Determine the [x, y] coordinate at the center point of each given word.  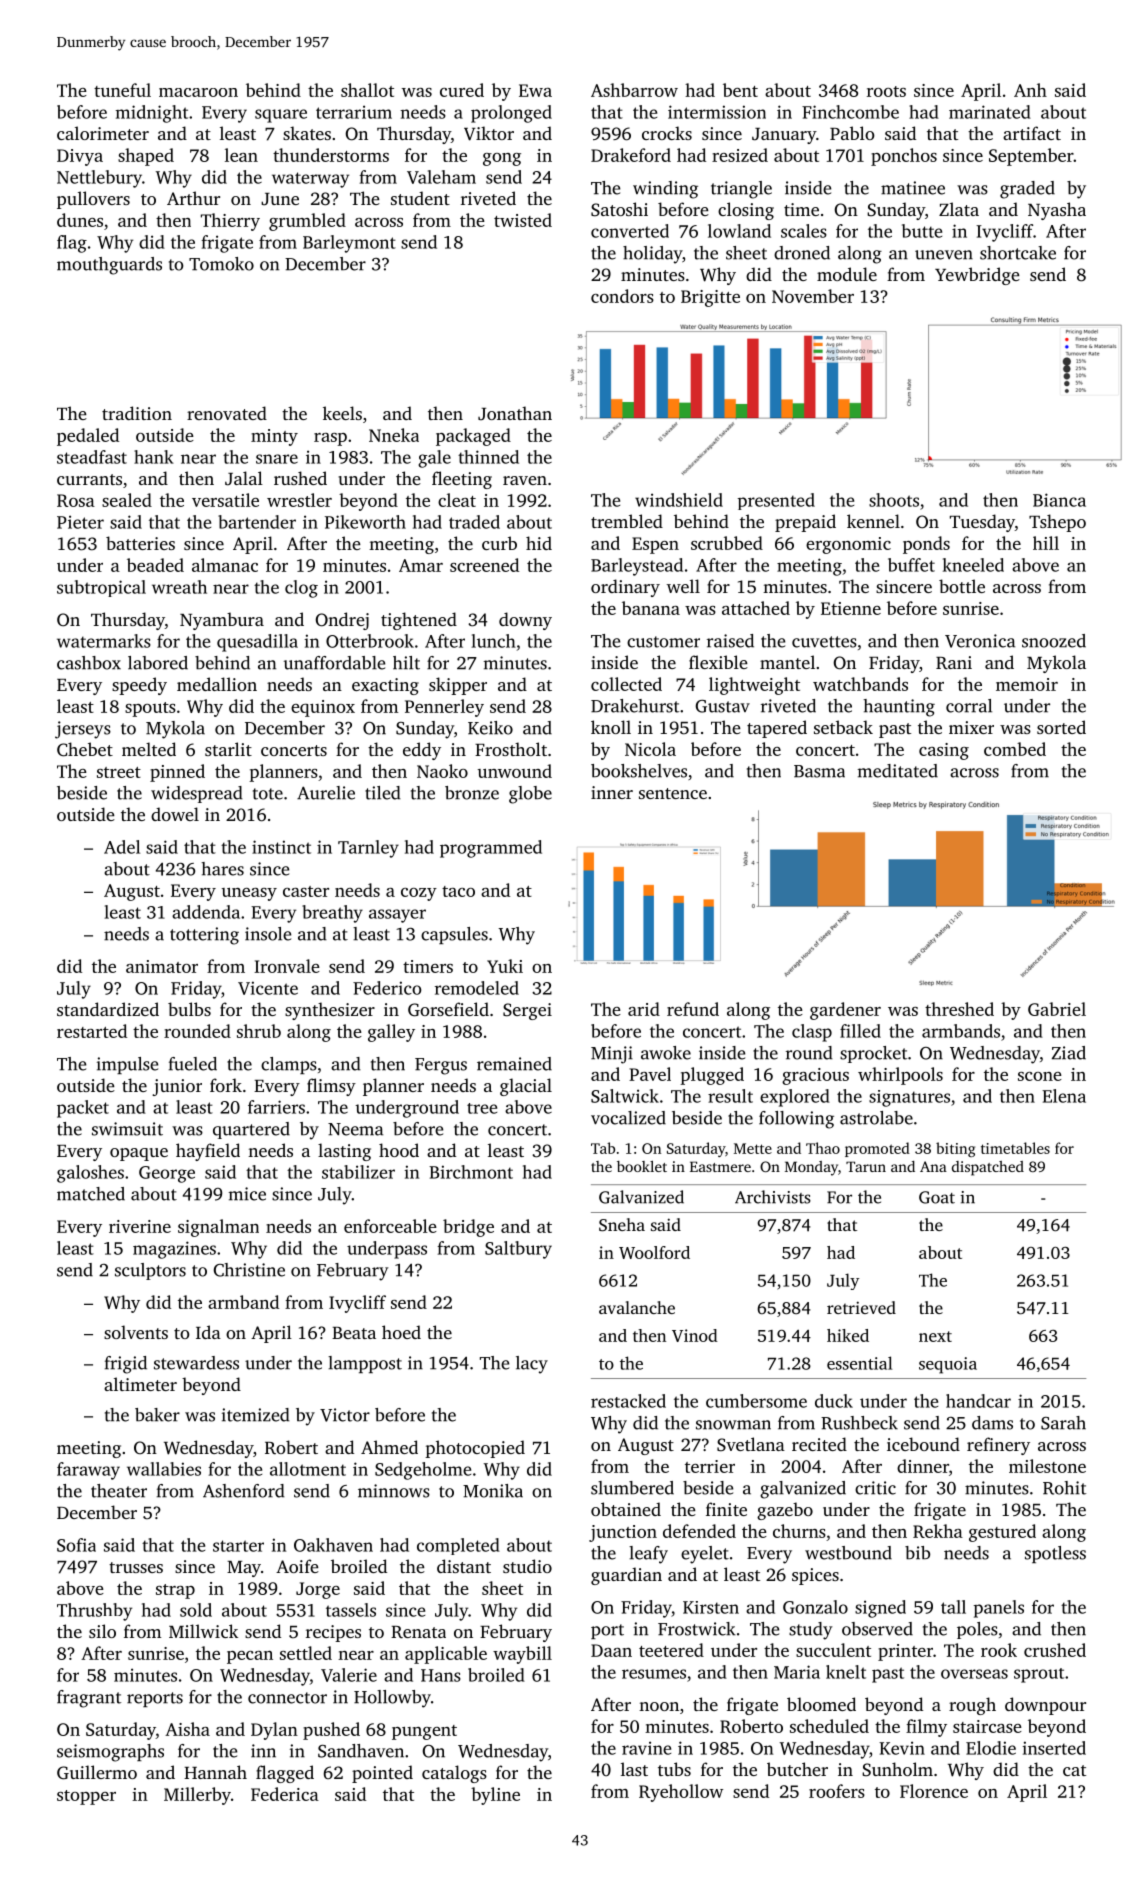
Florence [934, 1791]
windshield [679, 500]
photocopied [475, 1449]
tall [953, 1607]
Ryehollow [681, 1793]
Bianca [1059, 500]
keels [342, 413]
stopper [86, 1797]
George [167, 1174]
